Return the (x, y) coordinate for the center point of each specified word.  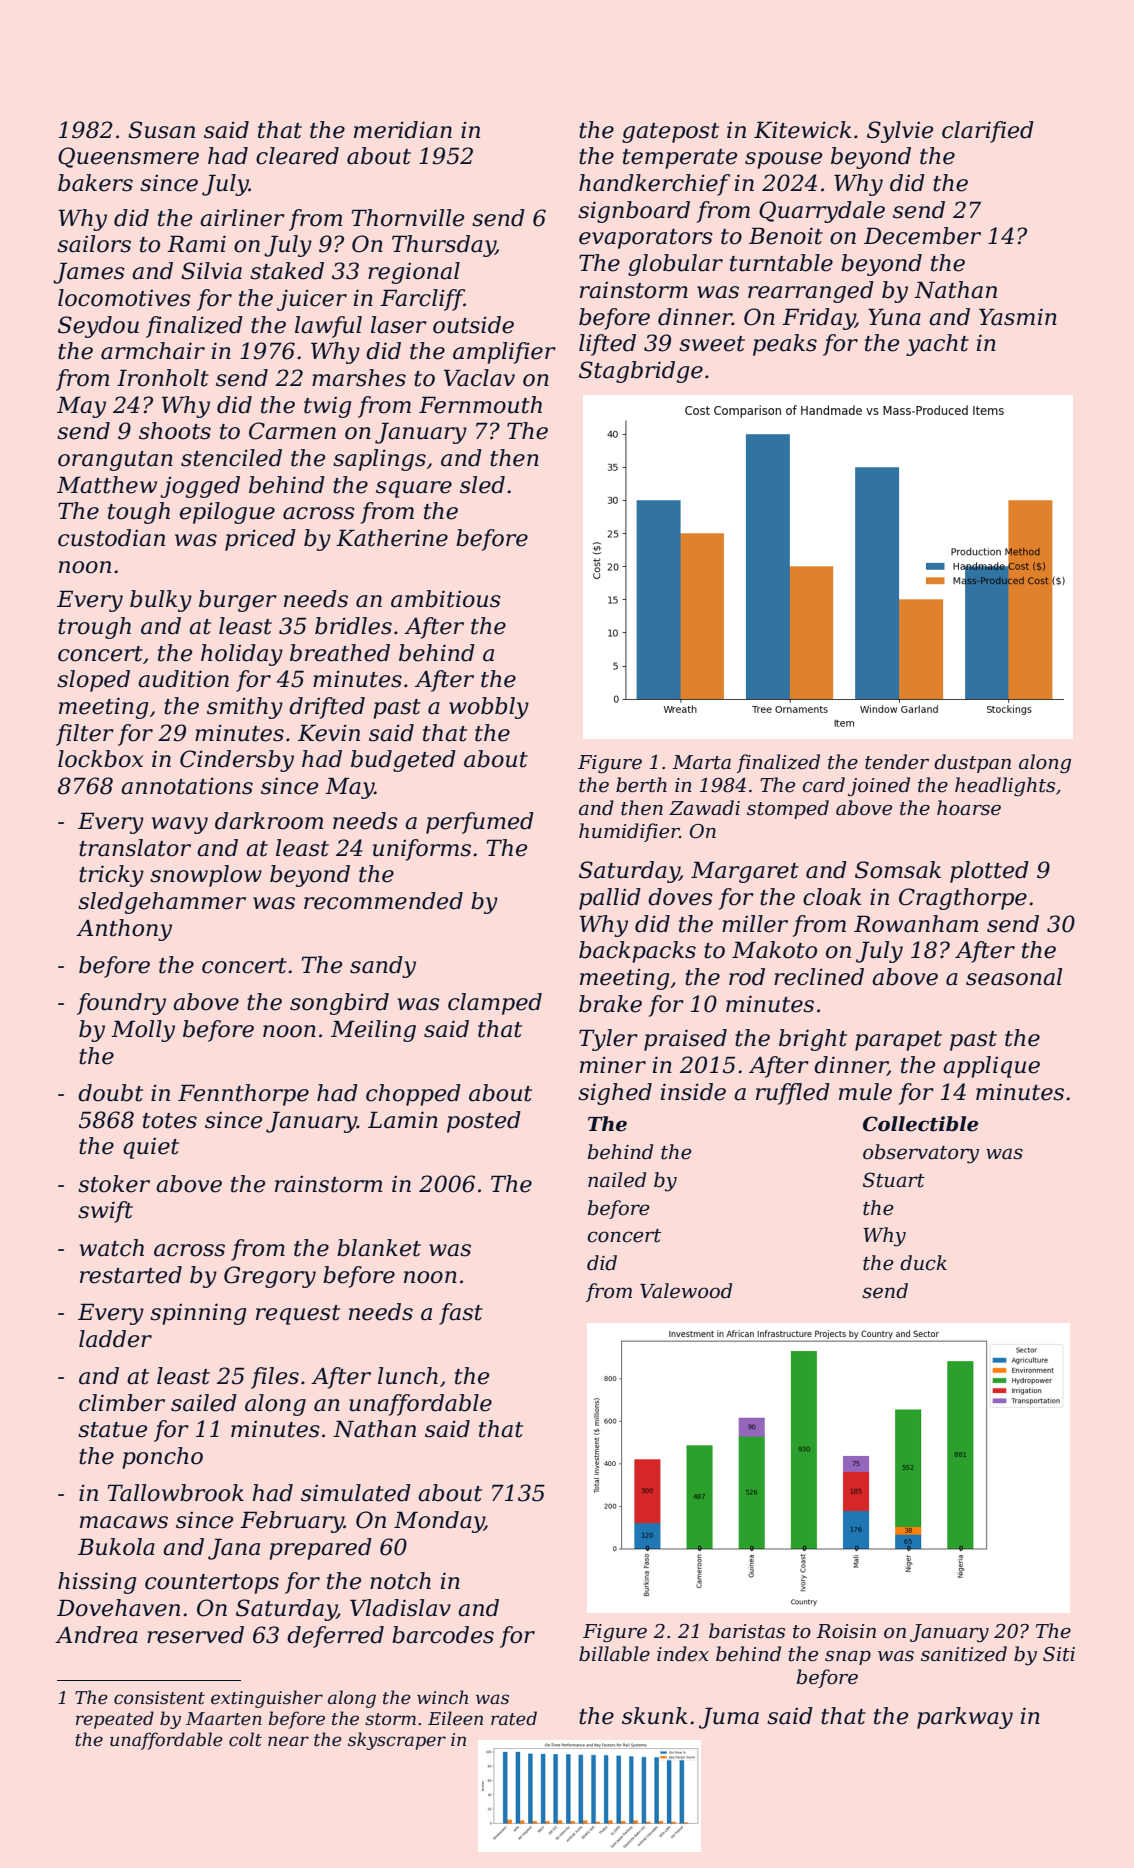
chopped (413, 1095)
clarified (988, 132)
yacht (937, 345)
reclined (819, 977)
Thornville (408, 218)
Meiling (373, 1031)
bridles (353, 626)
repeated (115, 1720)
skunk (654, 1716)
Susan (161, 130)
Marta (701, 762)
